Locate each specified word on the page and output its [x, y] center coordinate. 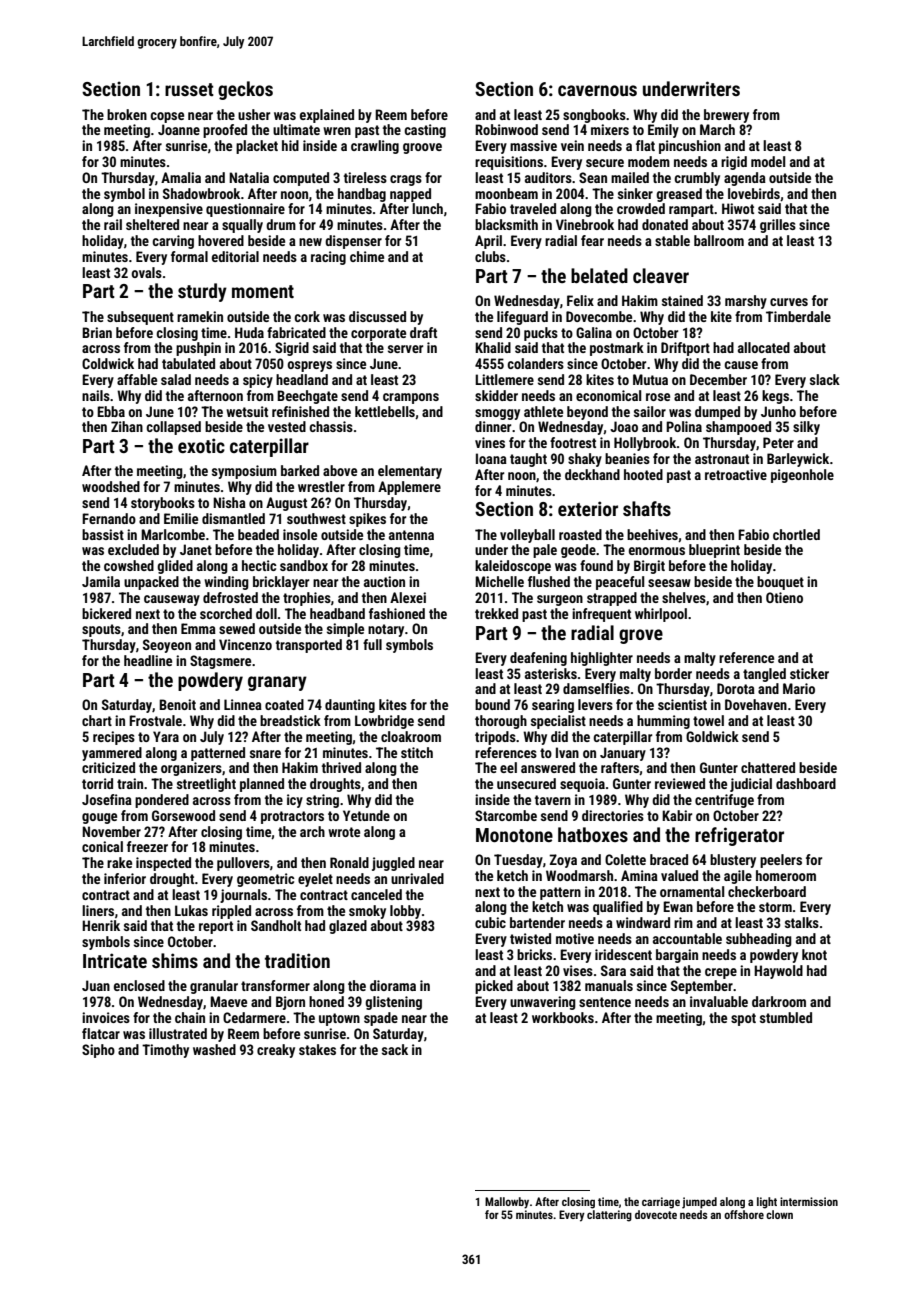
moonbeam [506, 193]
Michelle [499, 581]
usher [254, 114]
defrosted [230, 597]
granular [214, 987]
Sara [613, 970]
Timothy [165, 1051]
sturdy [202, 292]
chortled [796, 534]
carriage [661, 1203]
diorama [393, 985]
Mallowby [507, 1203]
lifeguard [522, 318]
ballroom [719, 240]
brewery [726, 116]
